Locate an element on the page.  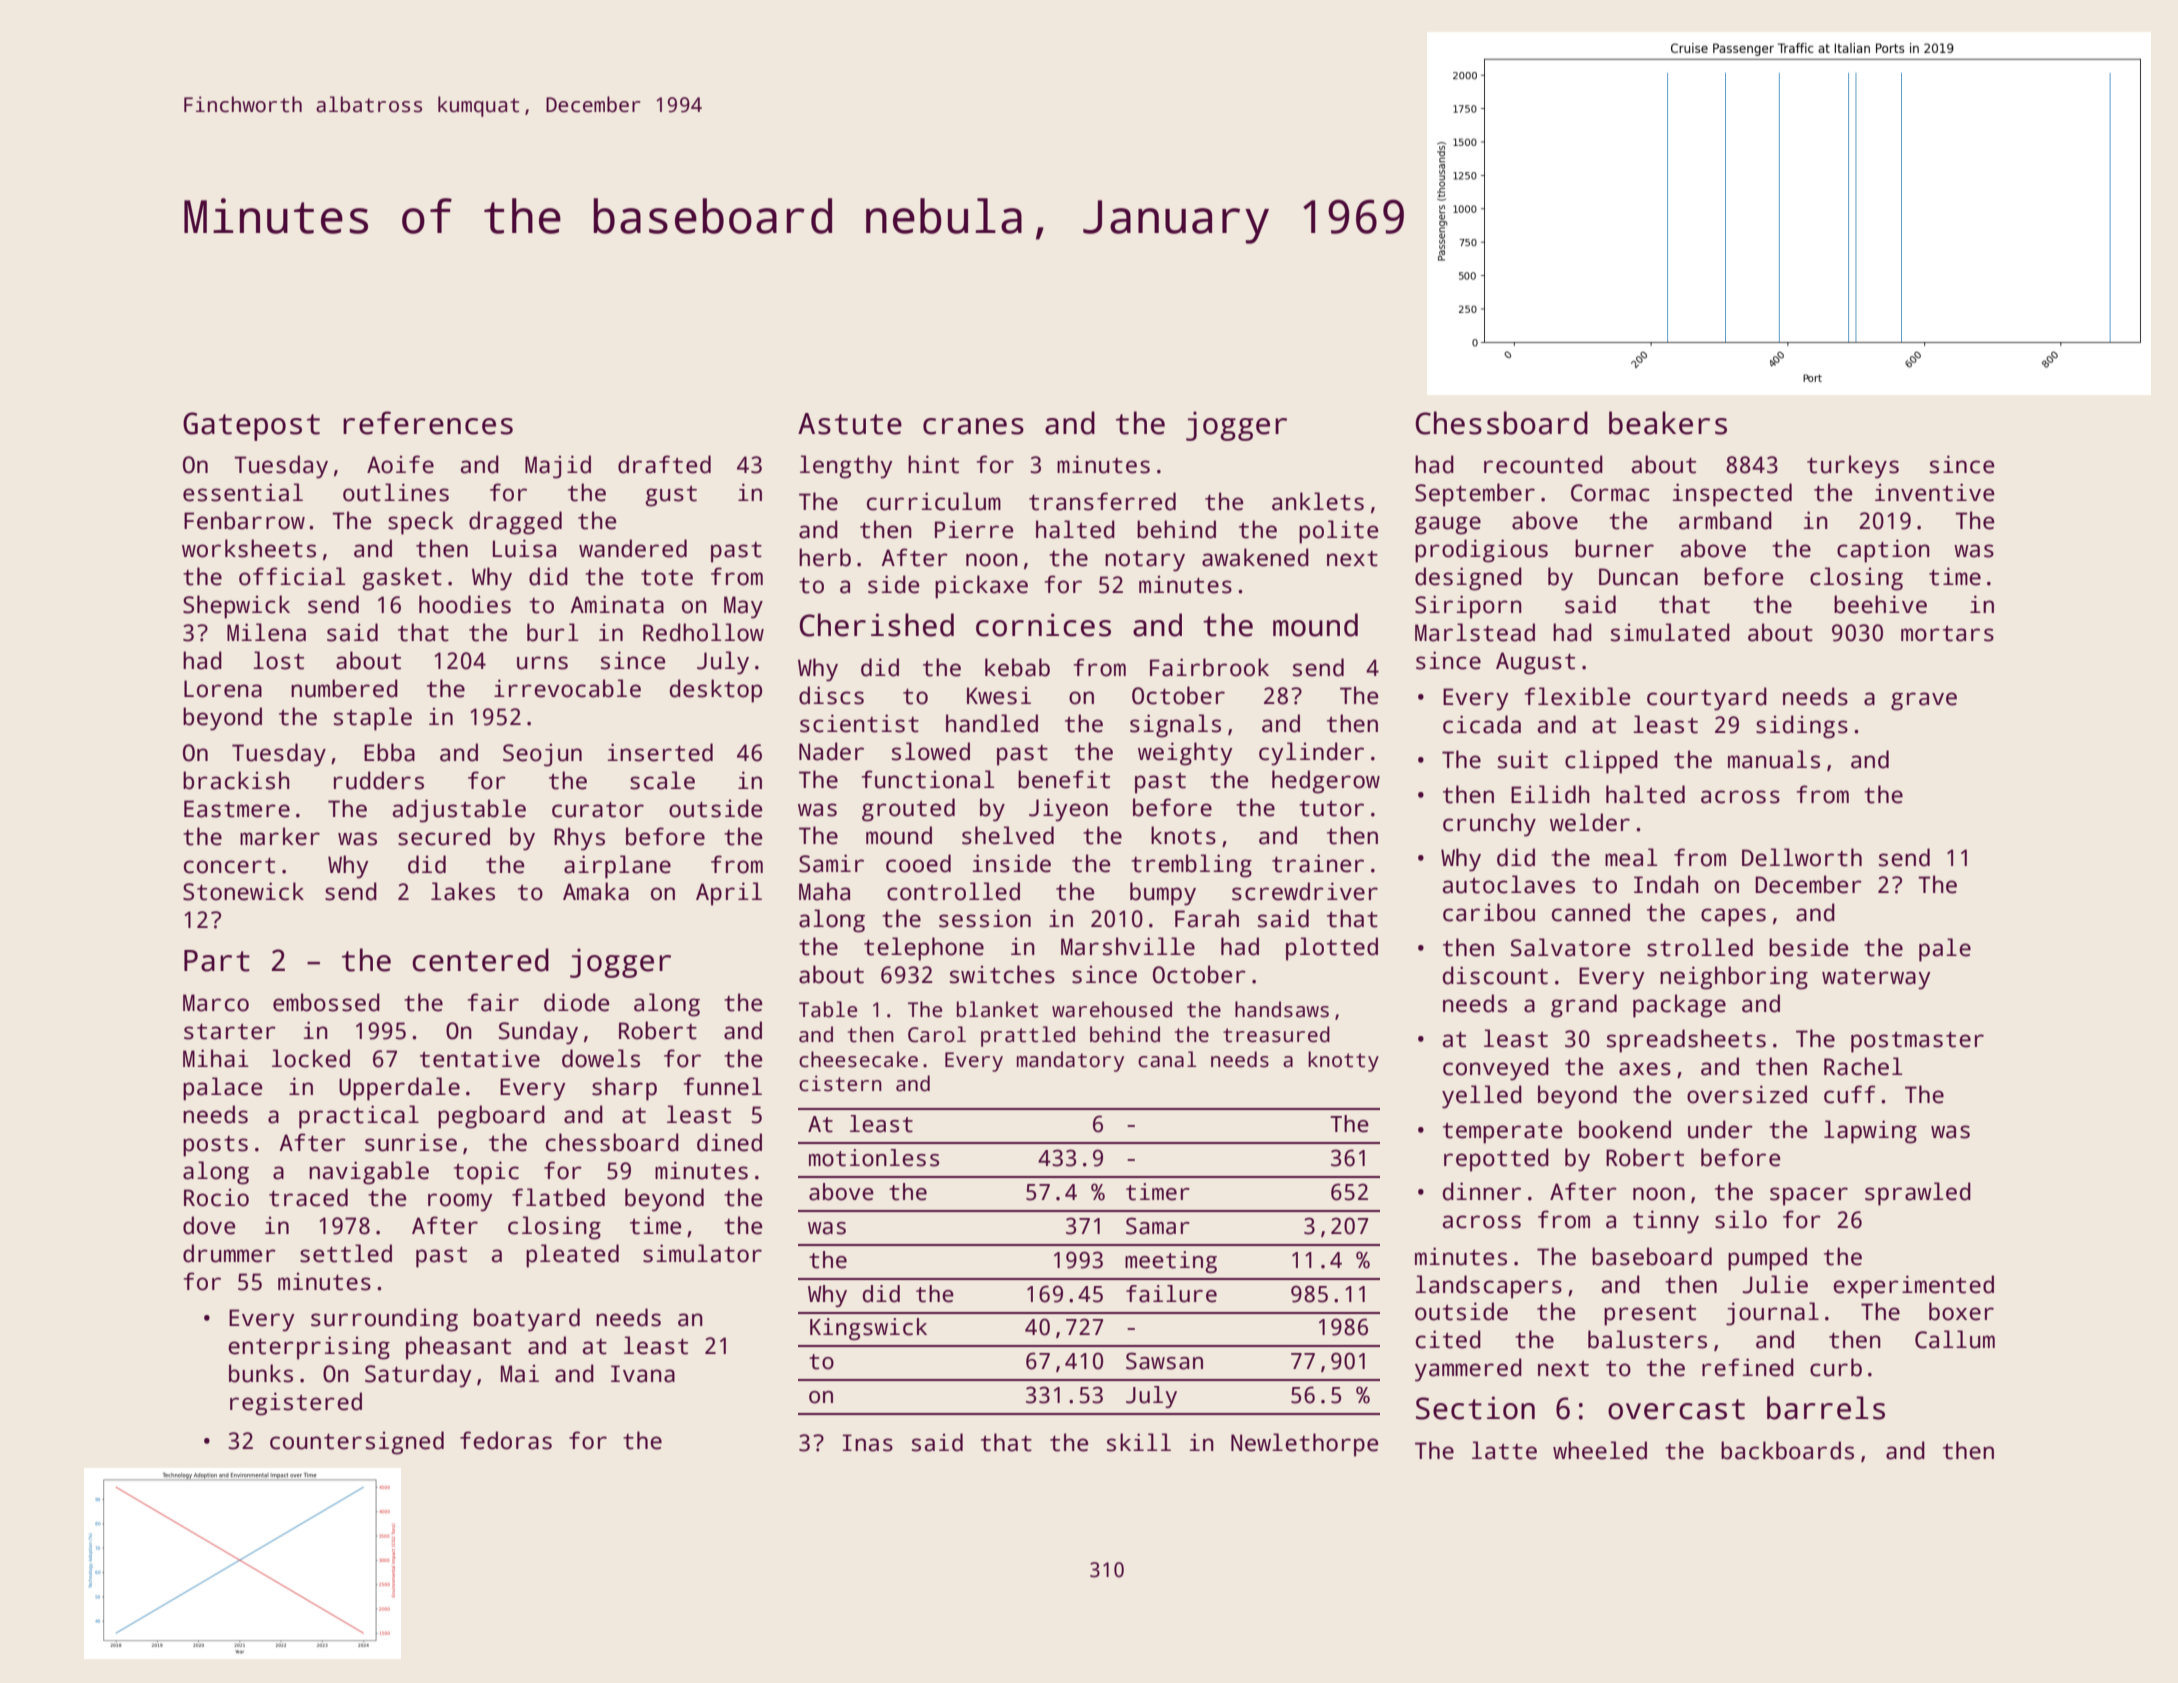
cranes is located at coordinates (973, 426).
